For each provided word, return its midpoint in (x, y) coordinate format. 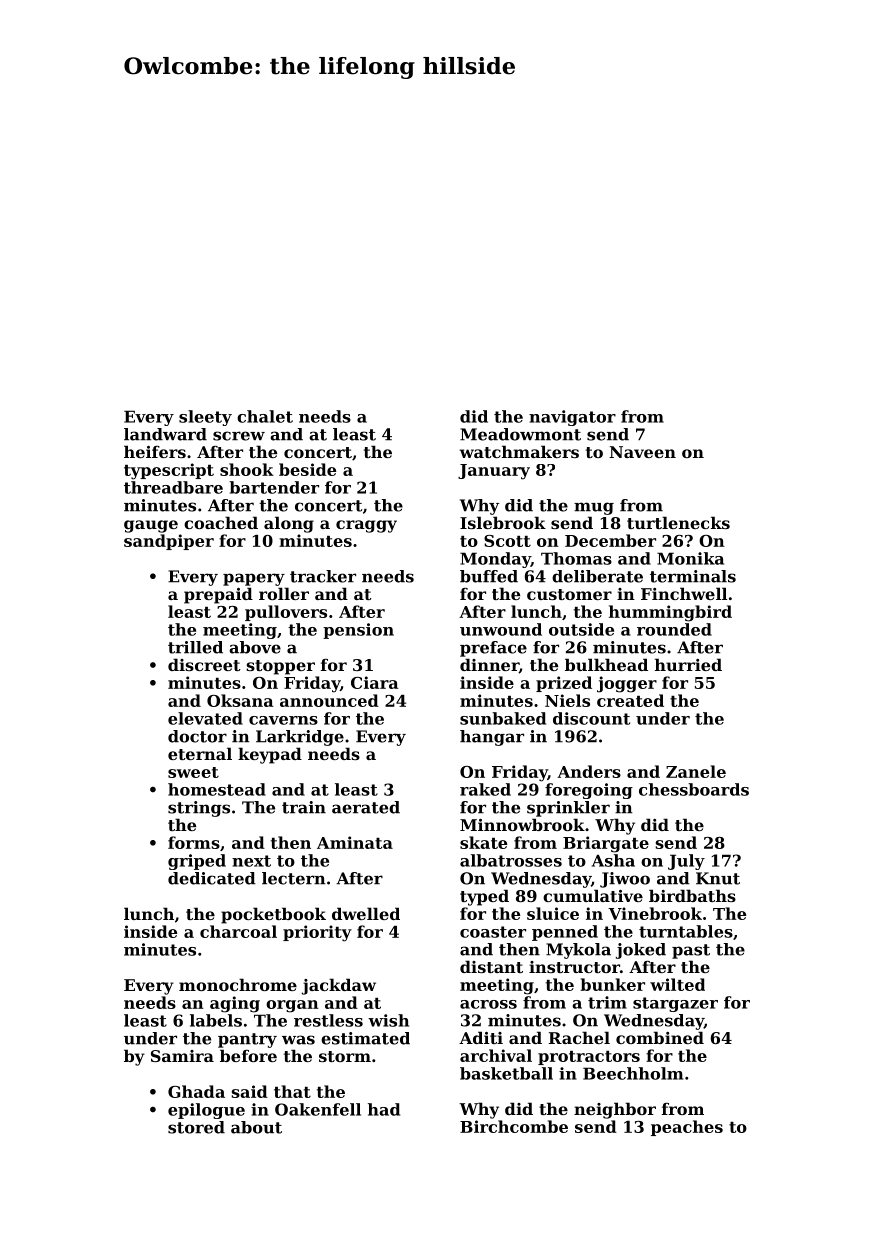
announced (329, 700)
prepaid (218, 595)
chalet (265, 416)
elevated (205, 718)
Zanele (696, 771)
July (686, 862)
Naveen (642, 452)
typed (484, 897)
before (248, 1055)
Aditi (481, 1037)
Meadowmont (520, 434)
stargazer (675, 1004)
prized (564, 684)
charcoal (238, 931)
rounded (674, 629)
